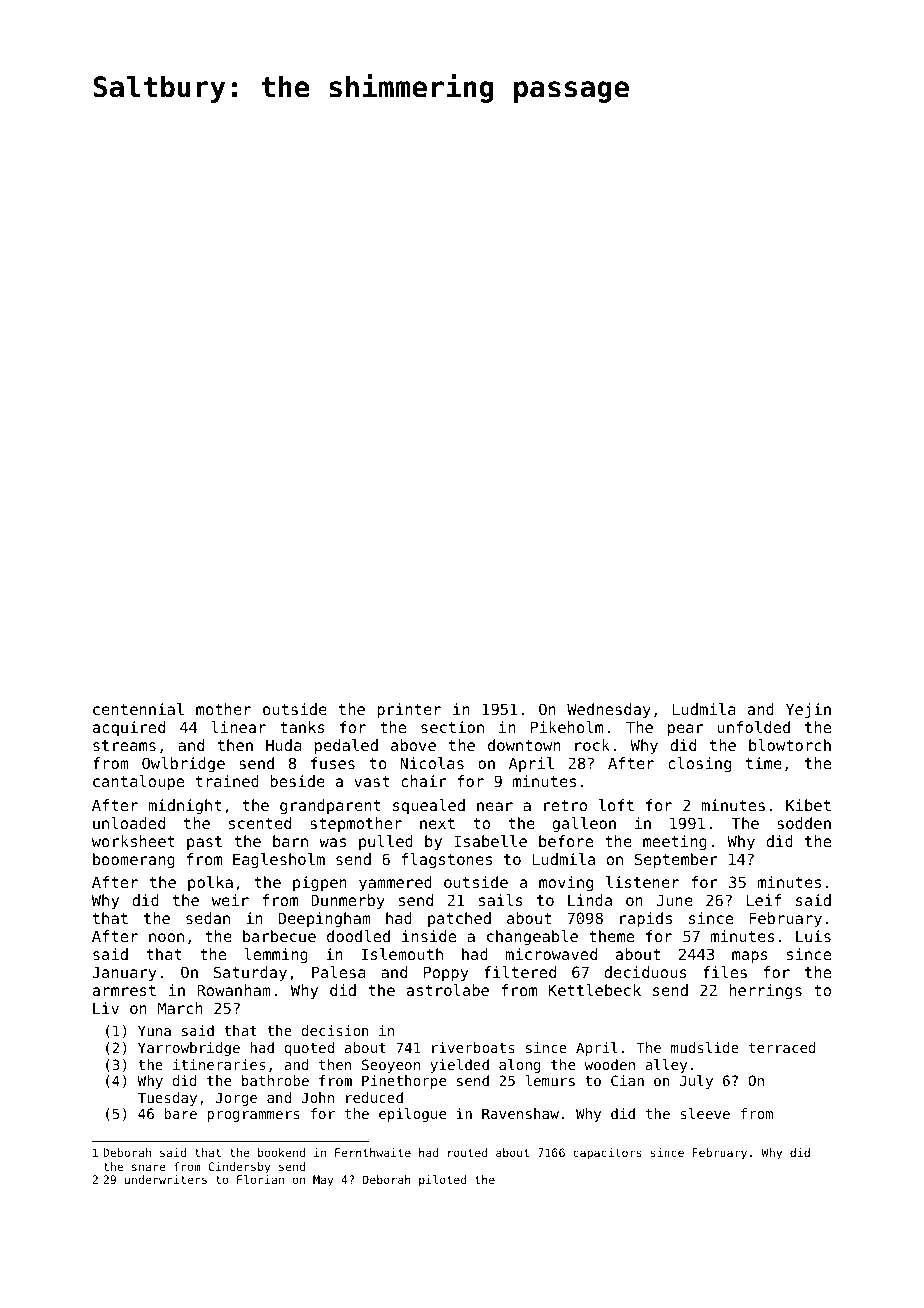 This screenshot has height=1308, width=924. Describe the element at coordinates (402, 954) in the screenshot. I see `Islemouth` at that location.
